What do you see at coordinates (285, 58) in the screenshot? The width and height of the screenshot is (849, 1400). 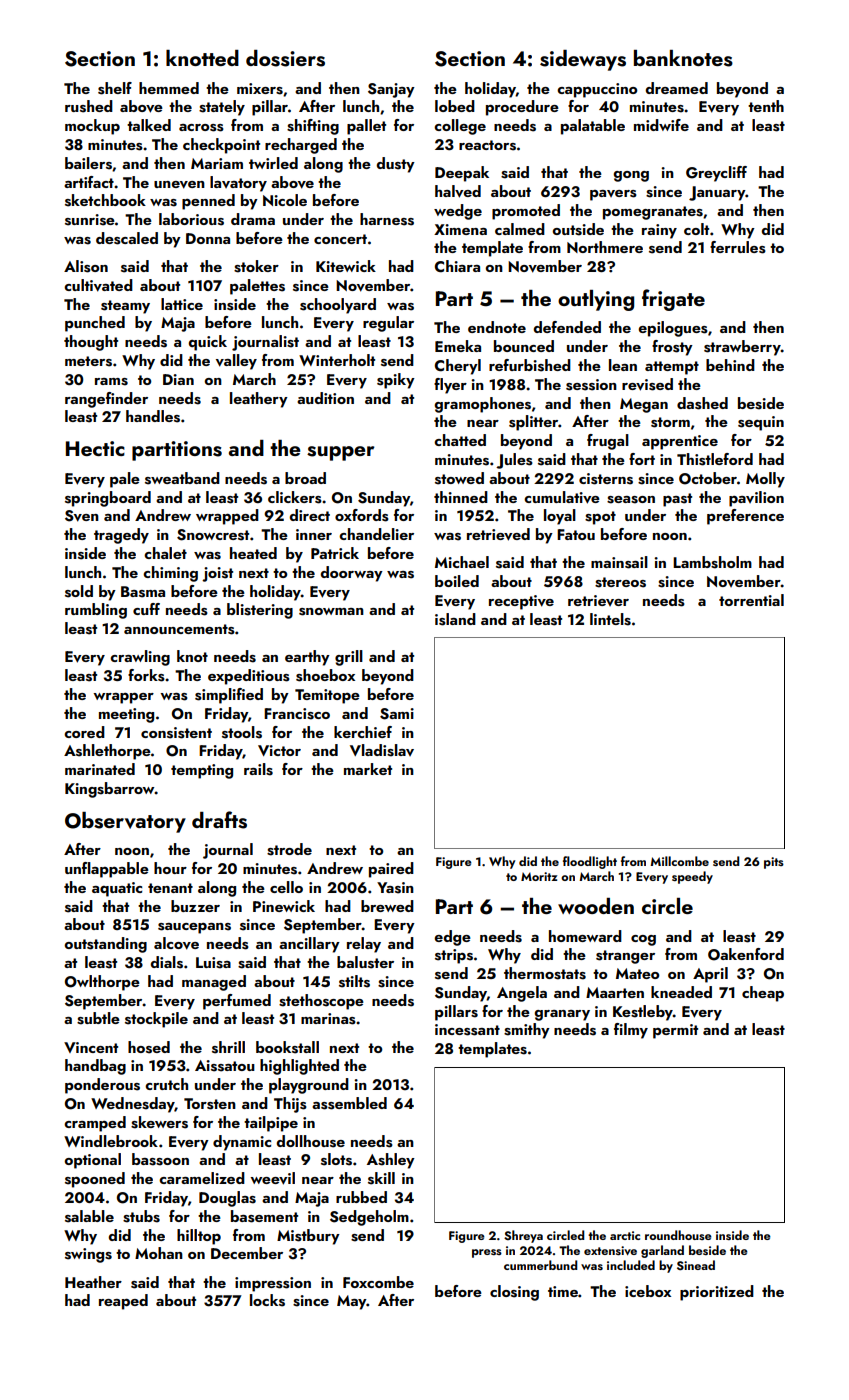 I see `dossiers` at bounding box center [285, 58].
